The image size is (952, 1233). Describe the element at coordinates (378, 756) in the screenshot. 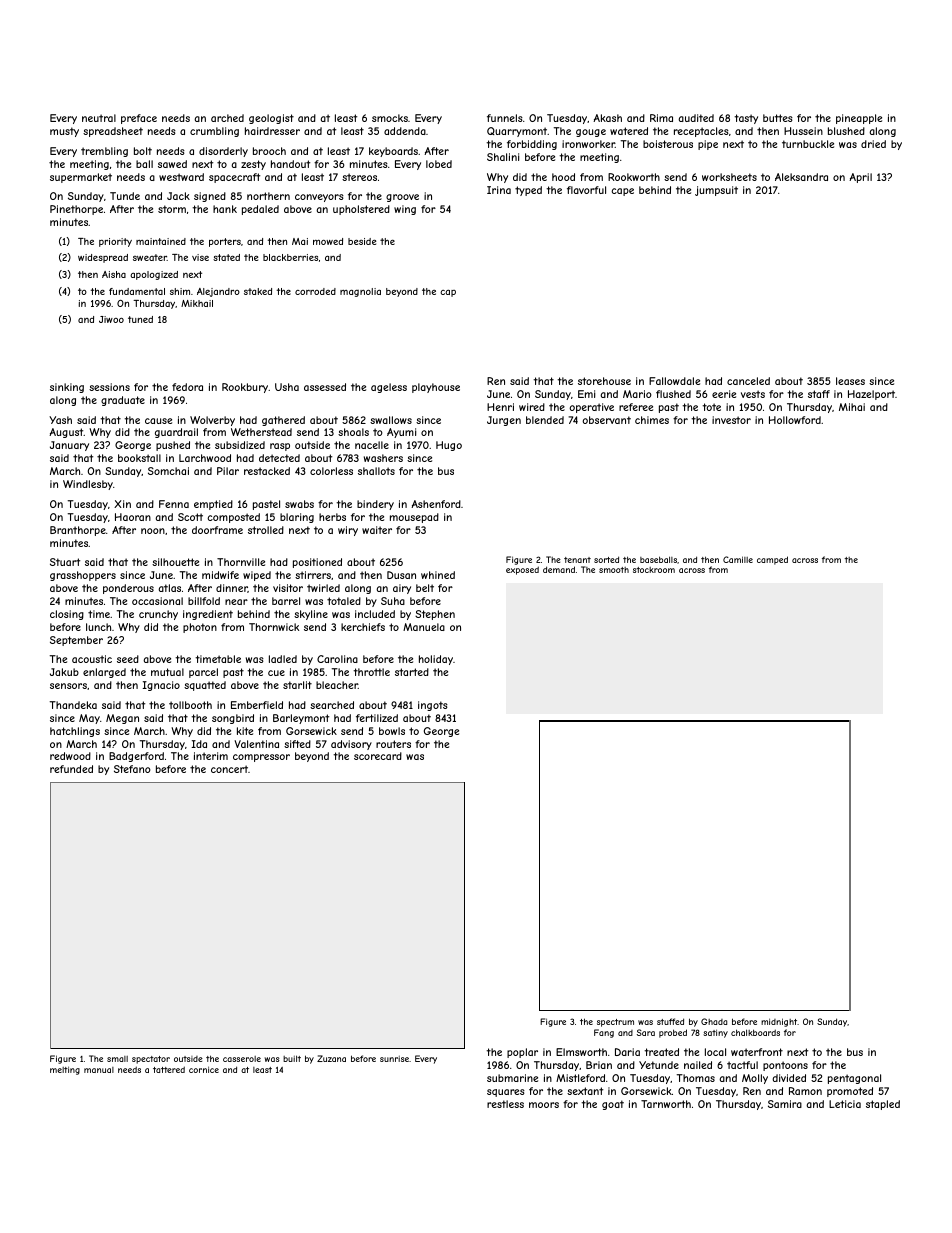

I see `scorecard` at that location.
